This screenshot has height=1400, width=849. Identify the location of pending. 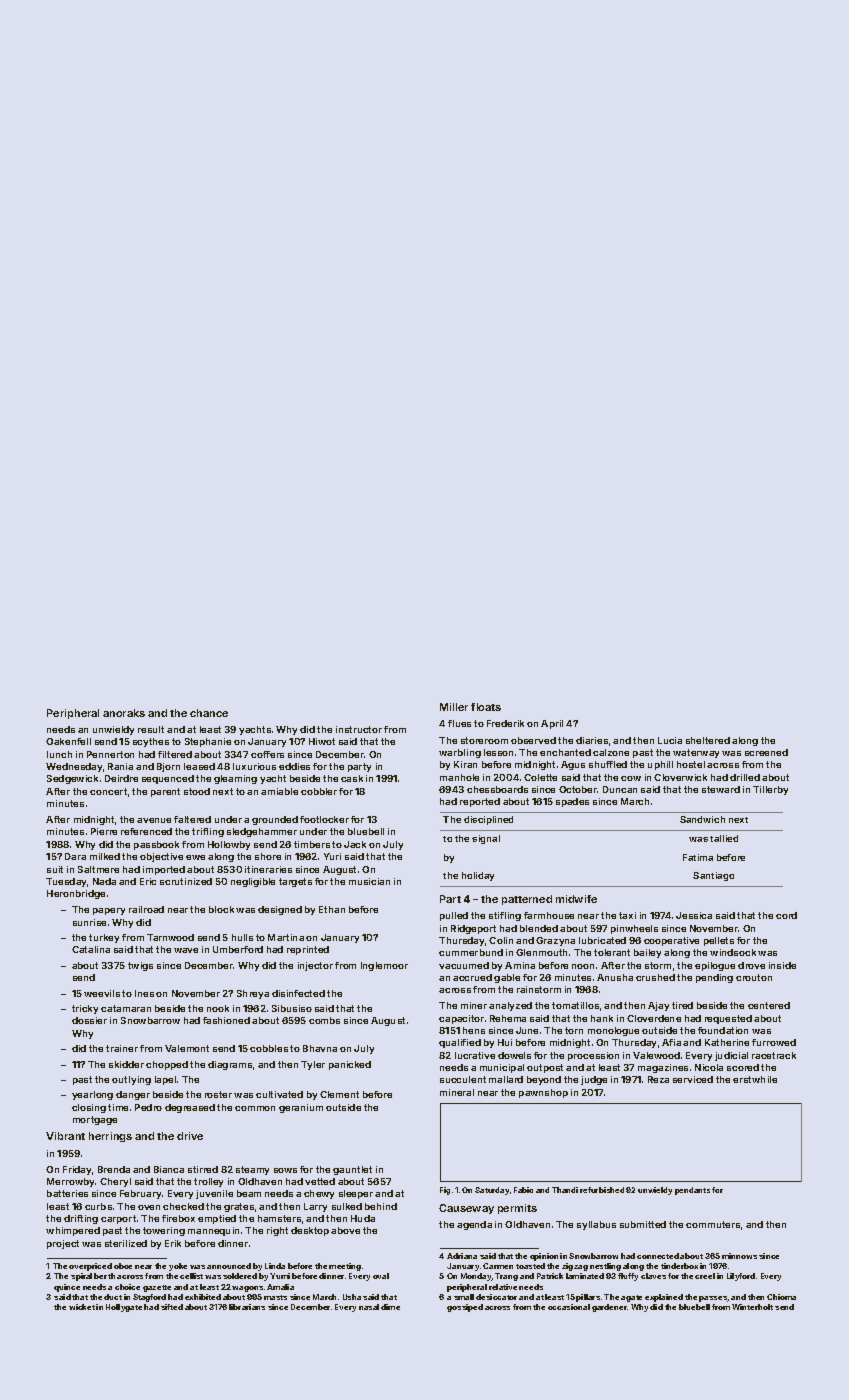
(714, 978).
